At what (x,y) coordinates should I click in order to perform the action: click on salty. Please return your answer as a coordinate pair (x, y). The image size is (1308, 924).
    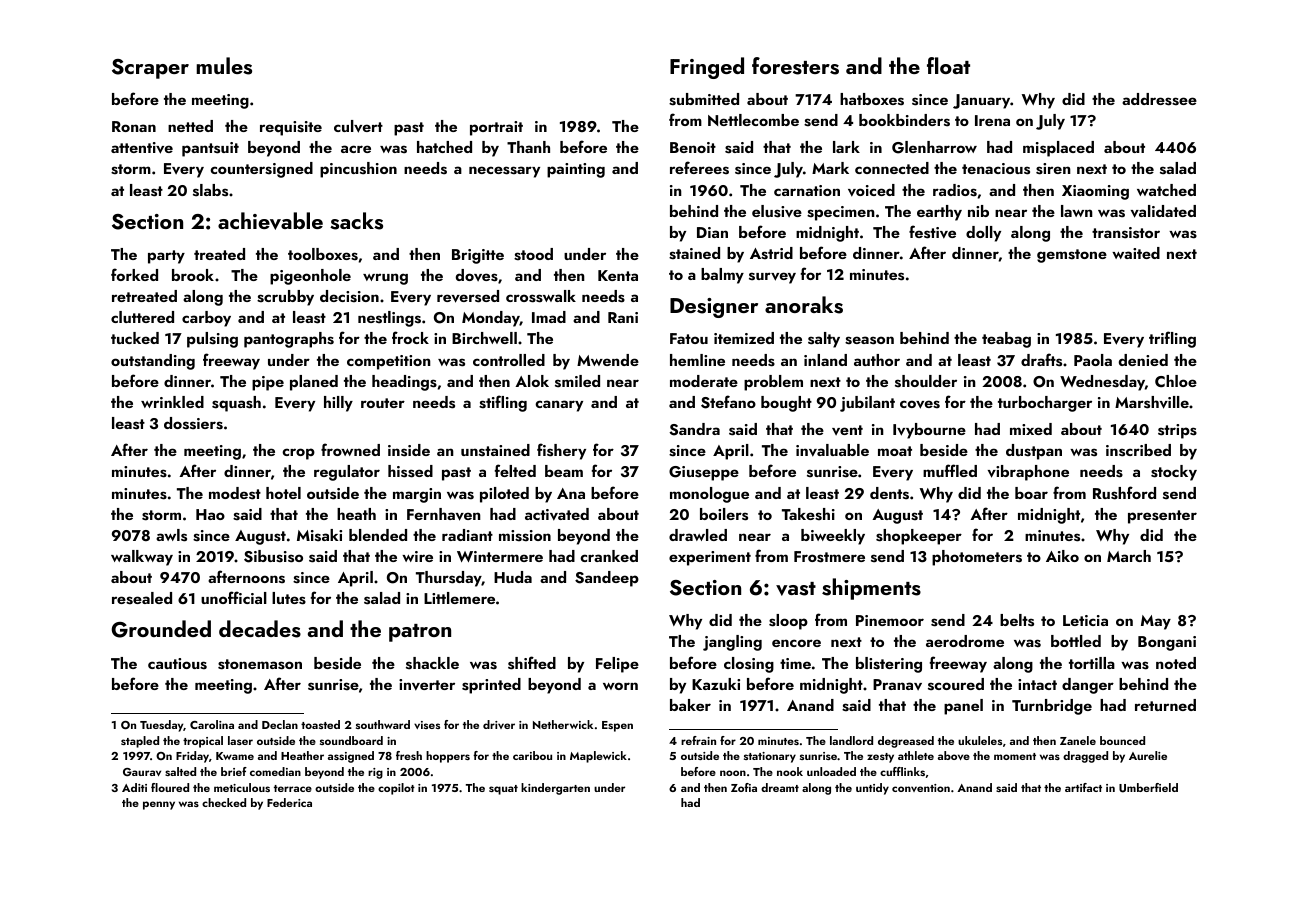
    Looking at the image, I should click on (824, 340).
